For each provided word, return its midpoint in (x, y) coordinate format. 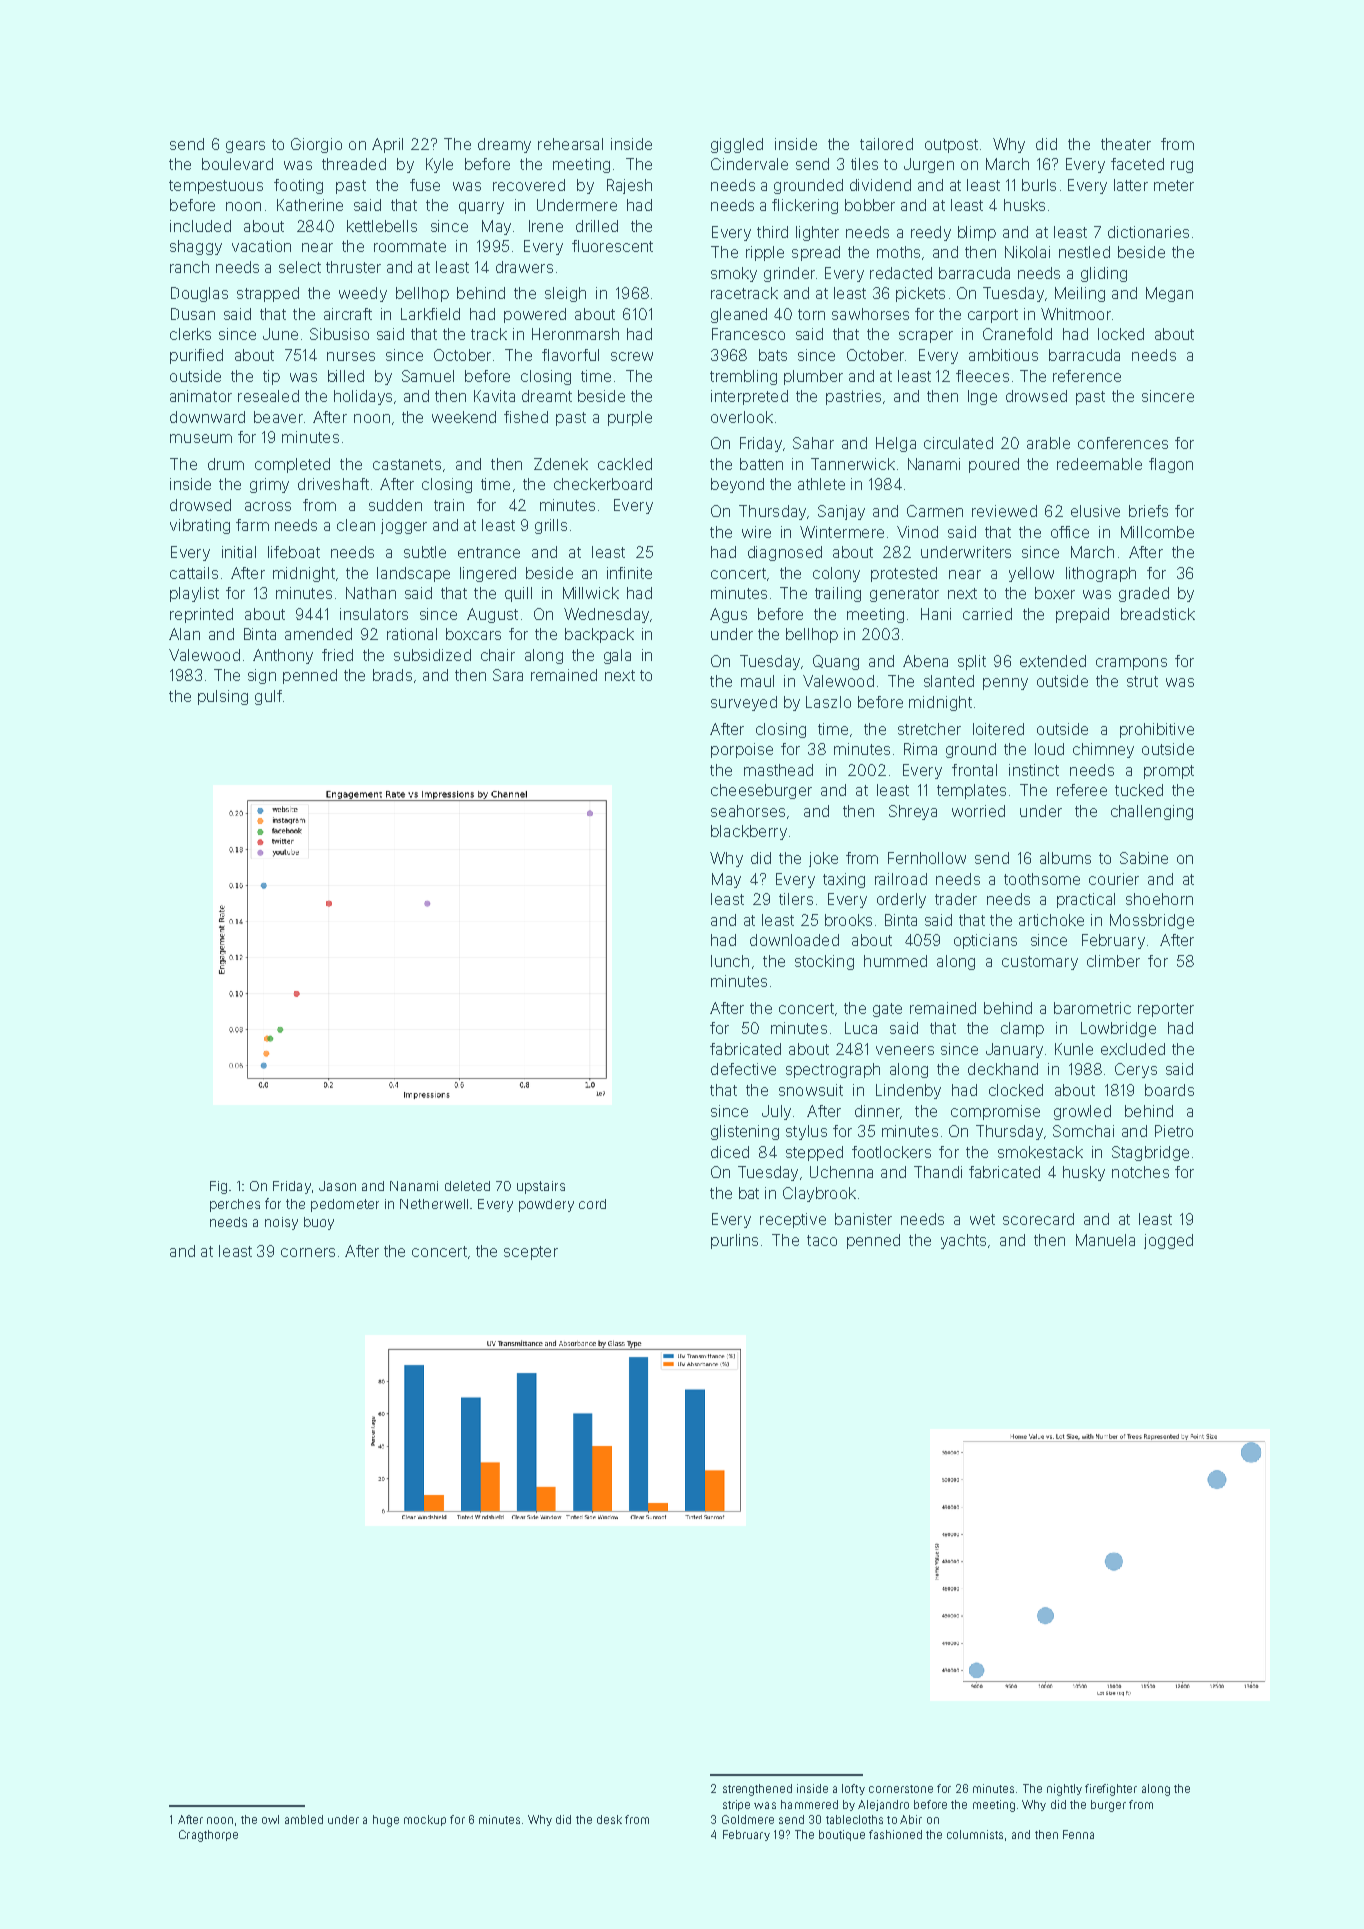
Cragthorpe (208, 1836)
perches (235, 1205)
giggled (737, 145)
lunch (730, 961)
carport (993, 316)
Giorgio (316, 145)
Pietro (1174, 1131)
